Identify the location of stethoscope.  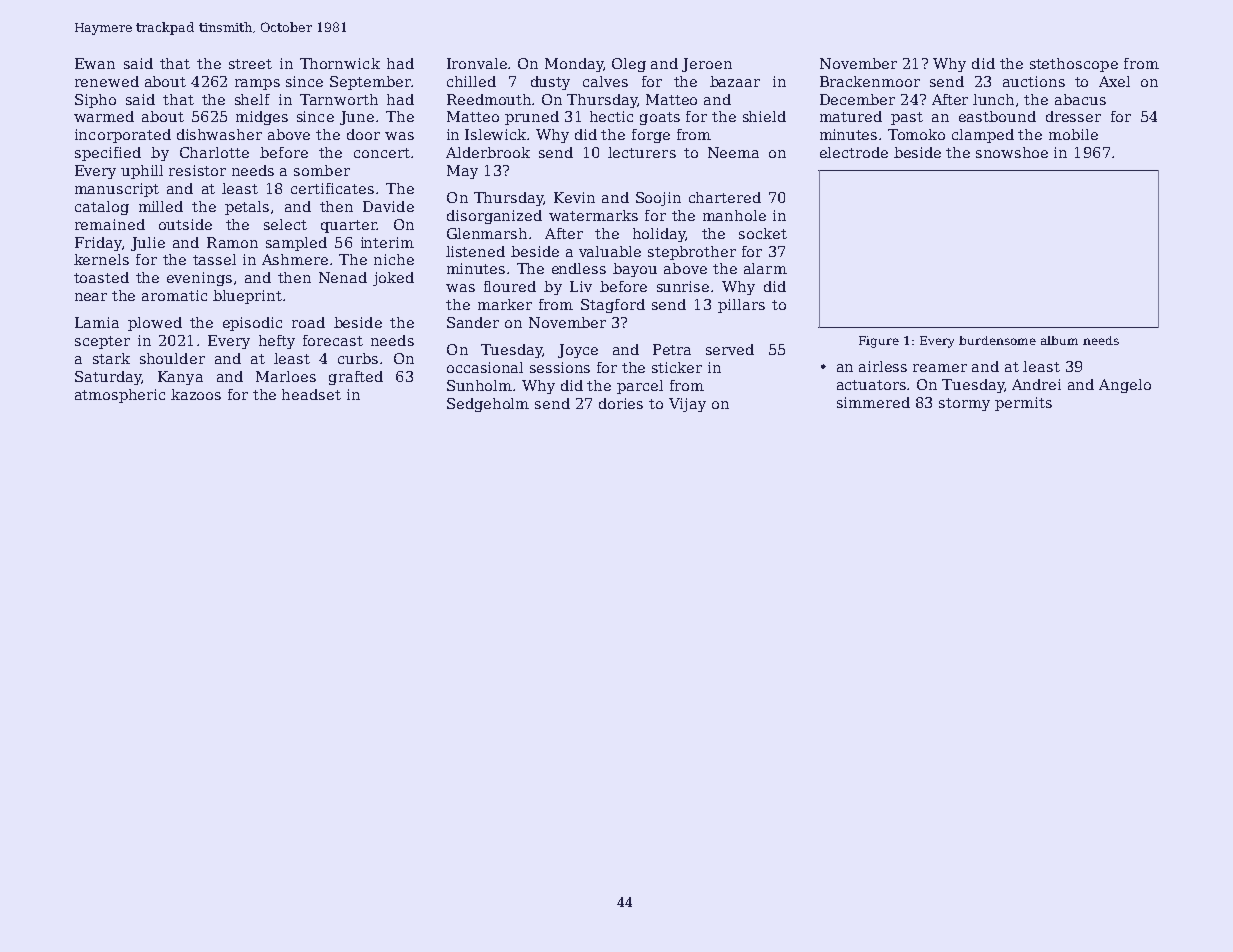
(1074, 65).
